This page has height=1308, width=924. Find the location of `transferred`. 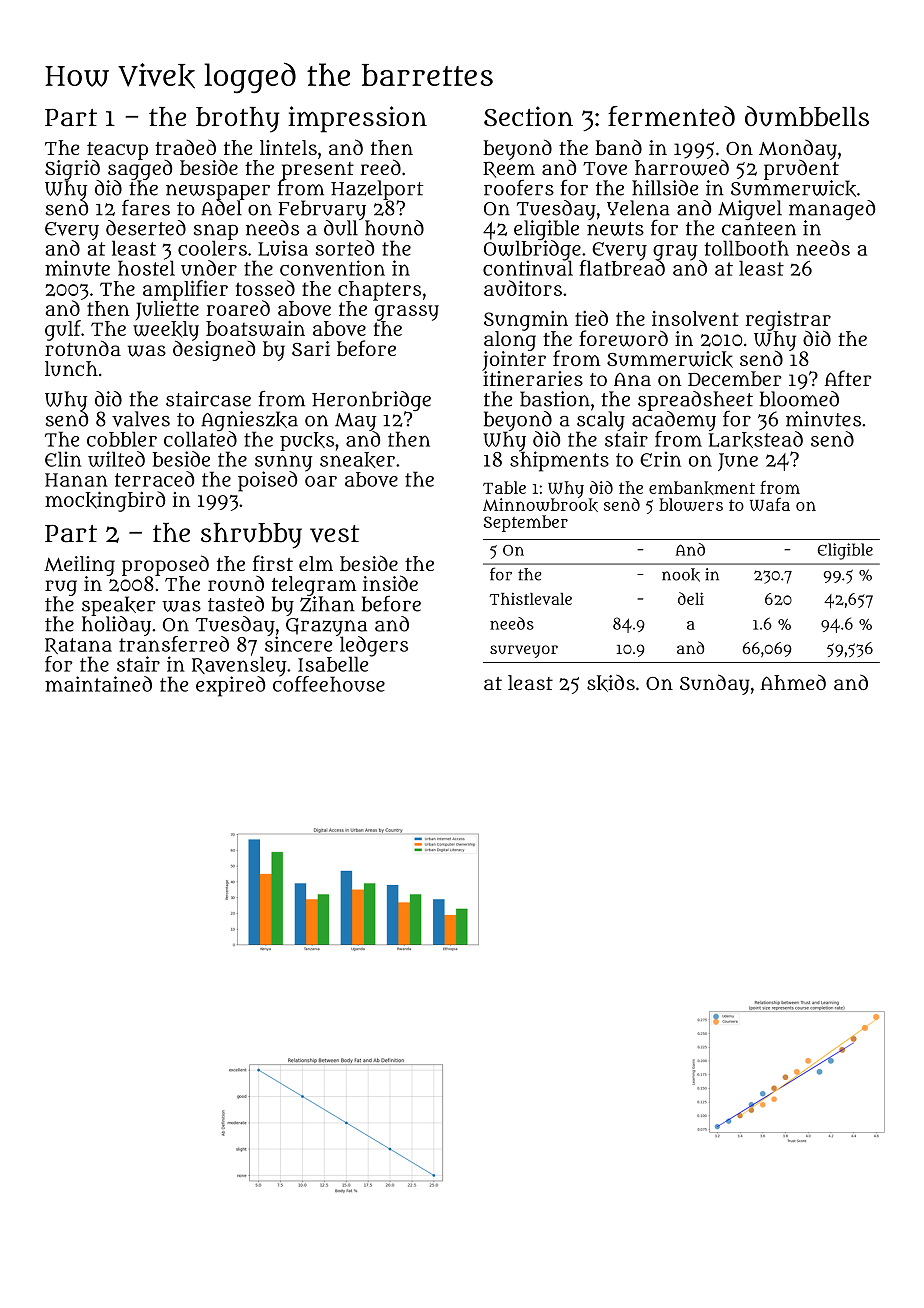

transferred is located at coordinates (174, 644).
